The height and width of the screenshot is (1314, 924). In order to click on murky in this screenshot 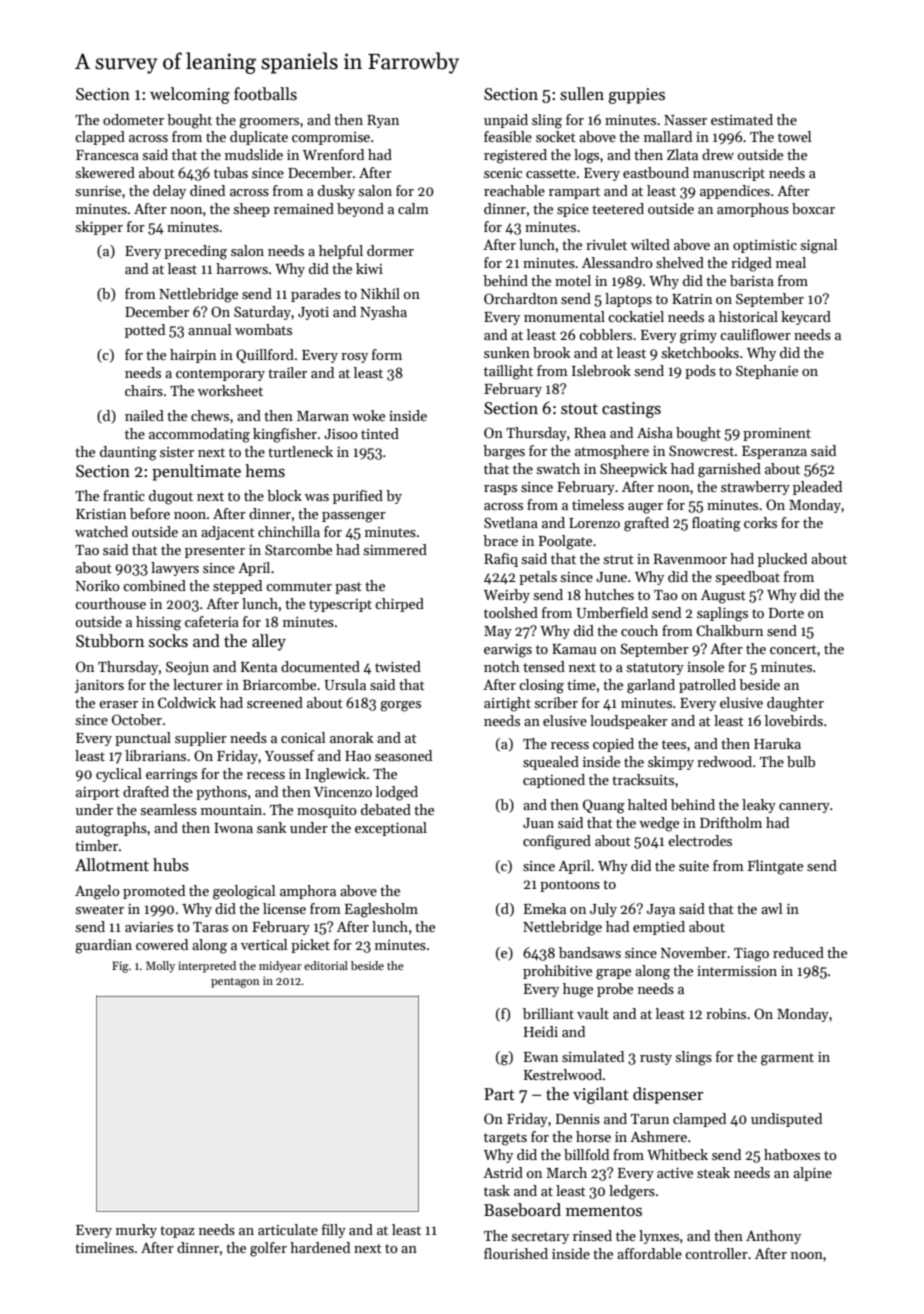, I will do `click(136, 1231)`.
